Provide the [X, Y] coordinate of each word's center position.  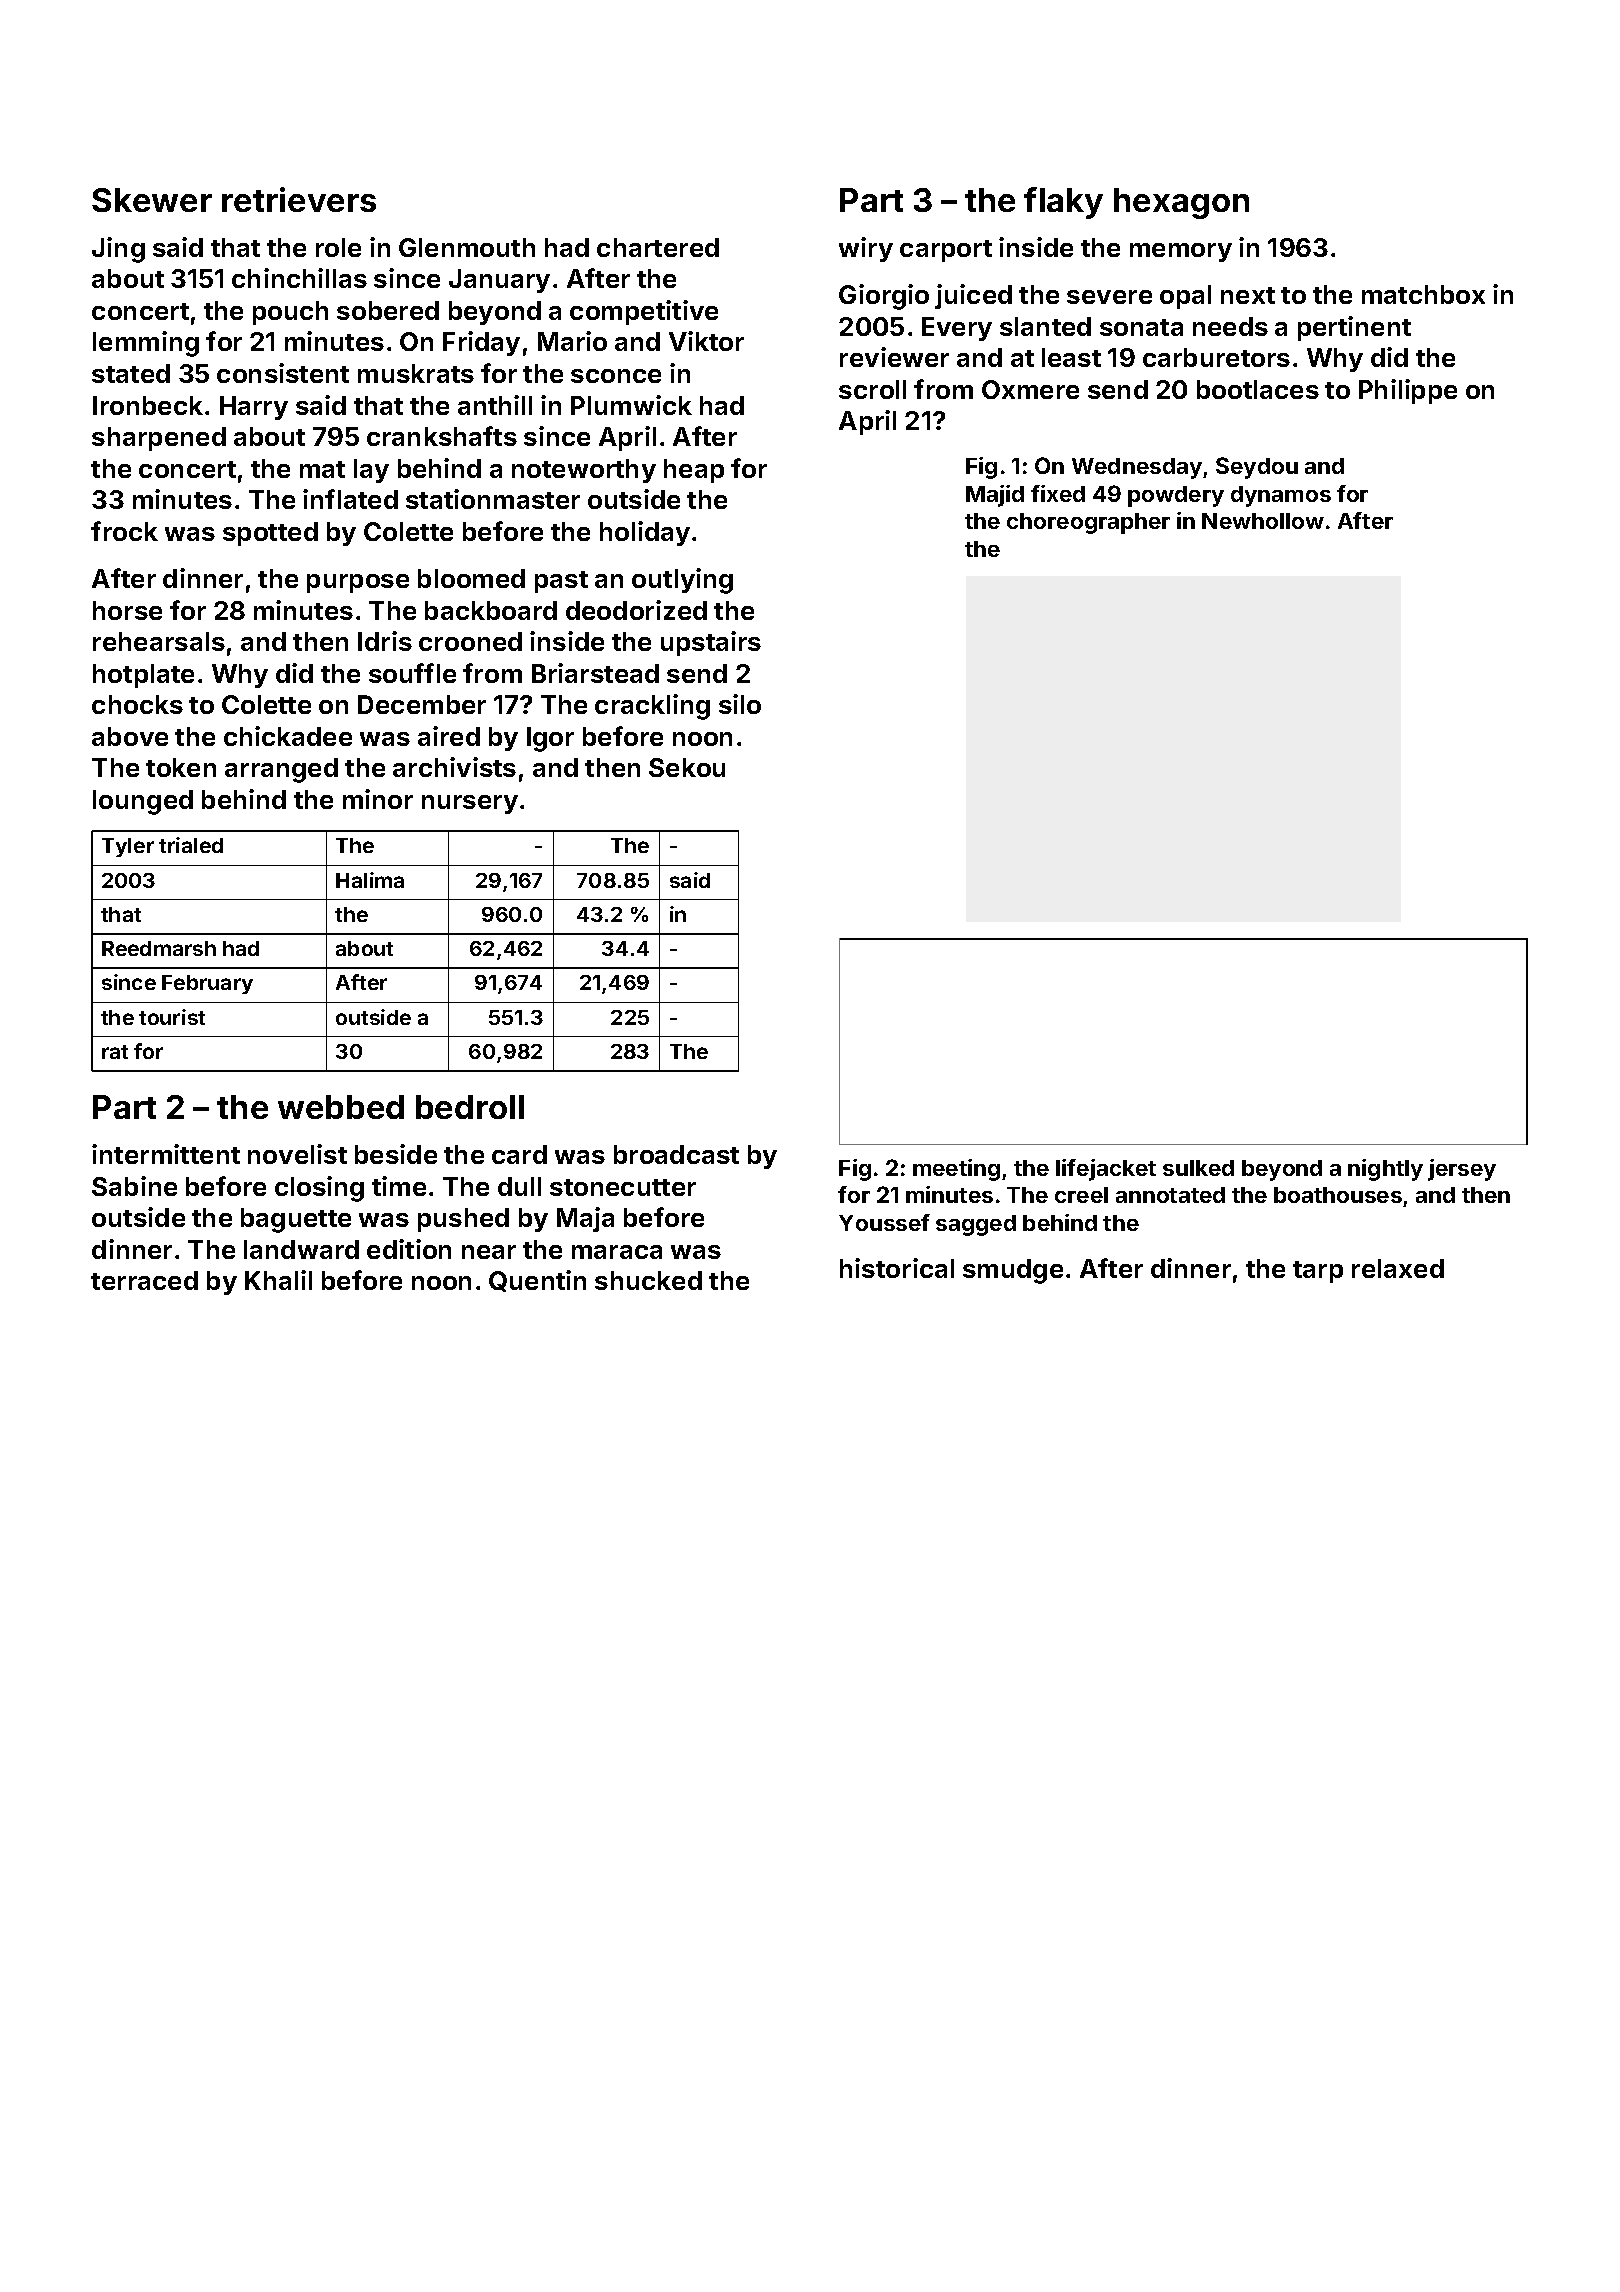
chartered [658, 247]
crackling [652, 707]
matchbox [1423, 294]
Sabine [134, 1186]
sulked [1198, 1168]
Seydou [1257, 468]
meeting [956, 1170]
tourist [172, 1017]
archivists [454, 767]
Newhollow [1263, 521]
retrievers [299, 199]
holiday [645, 533]
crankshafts [442, 436]
